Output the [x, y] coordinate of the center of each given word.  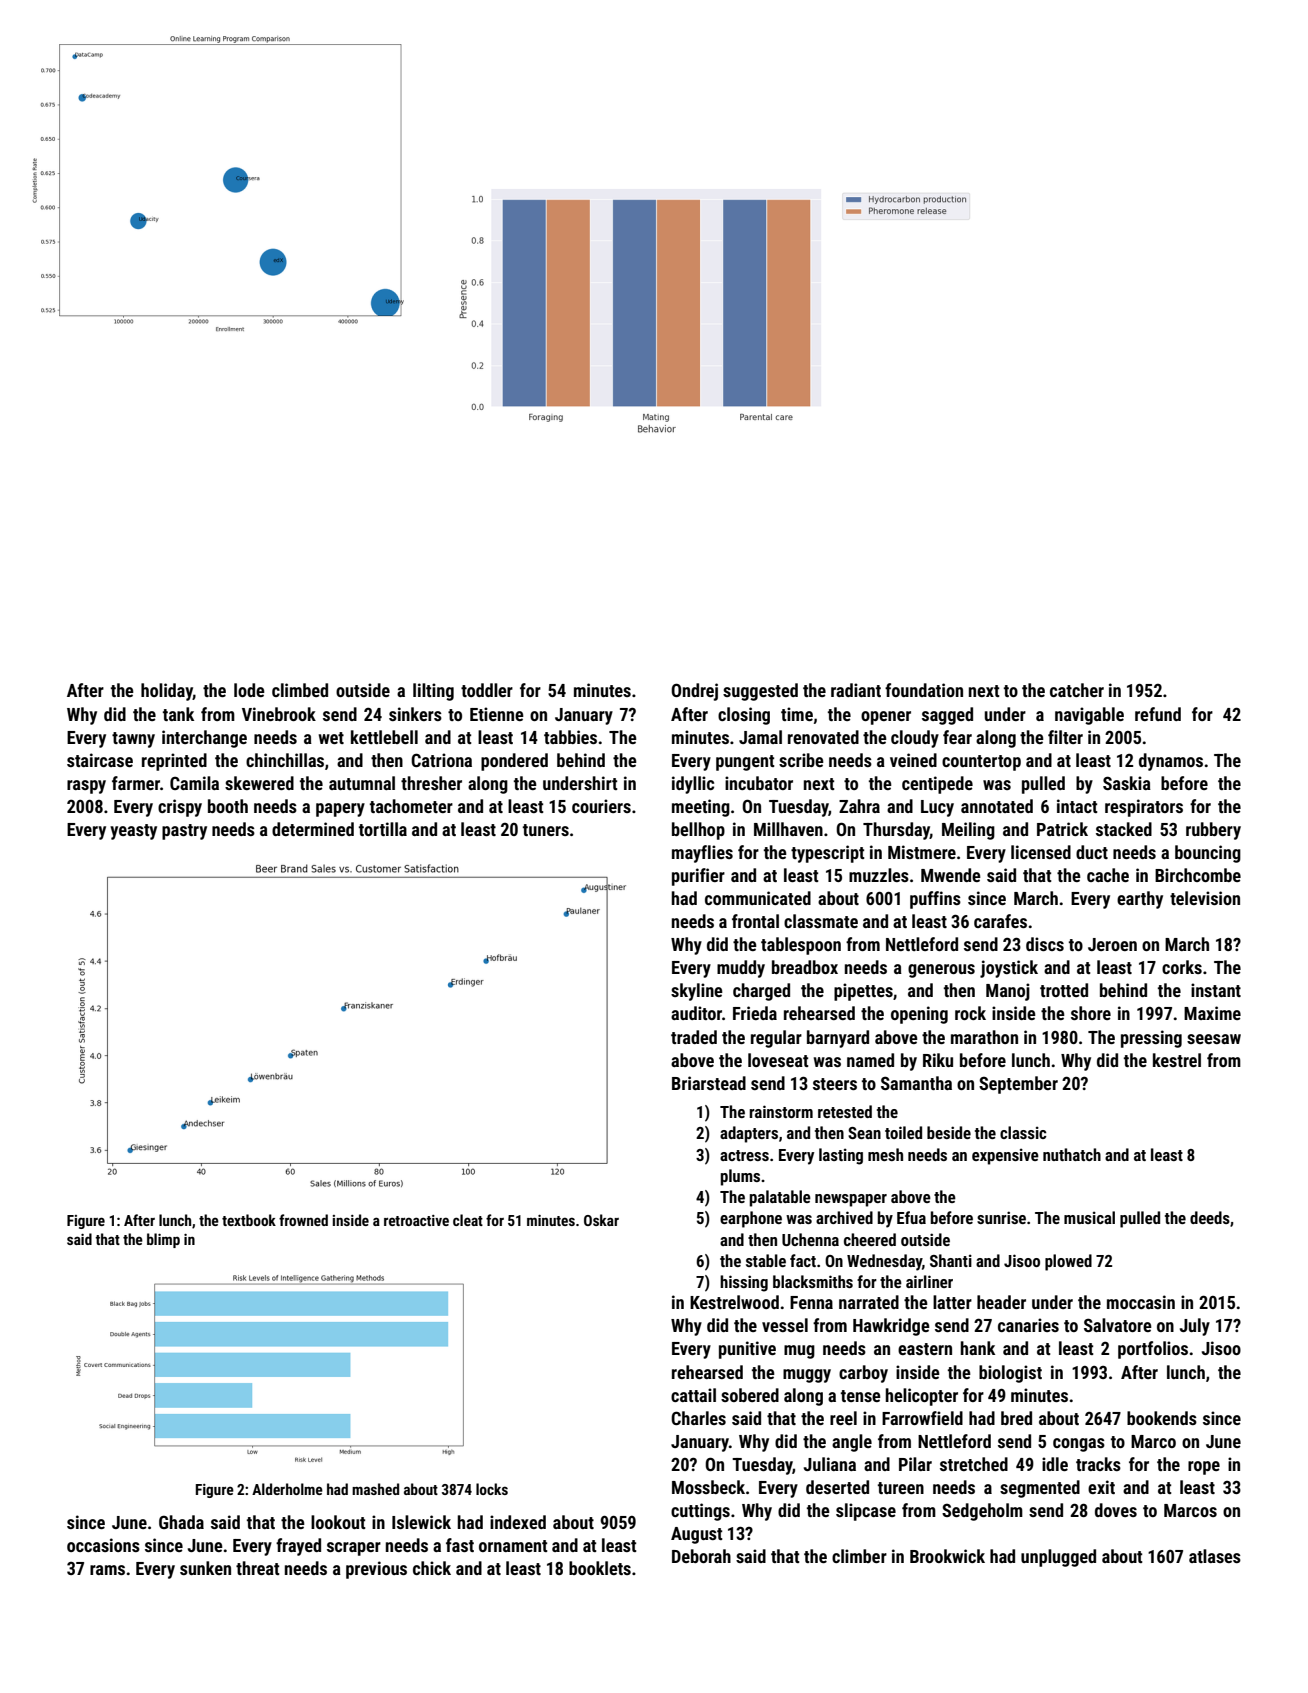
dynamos [1171, 762]
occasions [103, 1545]
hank [978, 1348]
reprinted [174, 762]
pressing [1151, 1039]
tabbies [570, 737]
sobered [750, 1395]
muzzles [879, 875]
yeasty [133, 832]
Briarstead [709, 1083]
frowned [303, 1220]
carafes [1000, 921]
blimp [163, 1240]
